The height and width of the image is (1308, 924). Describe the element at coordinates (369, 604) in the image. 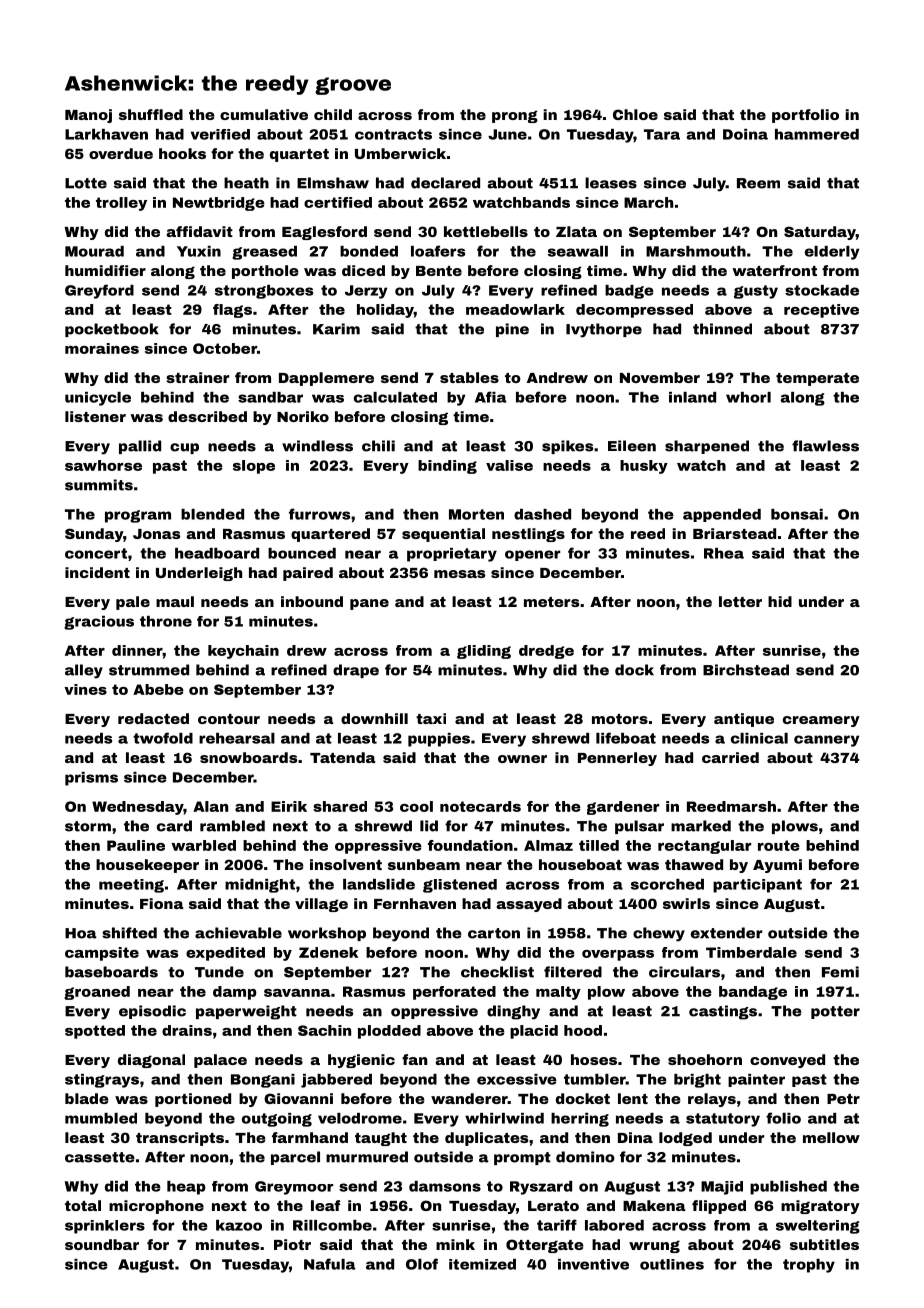

I see `pane` at that location.
